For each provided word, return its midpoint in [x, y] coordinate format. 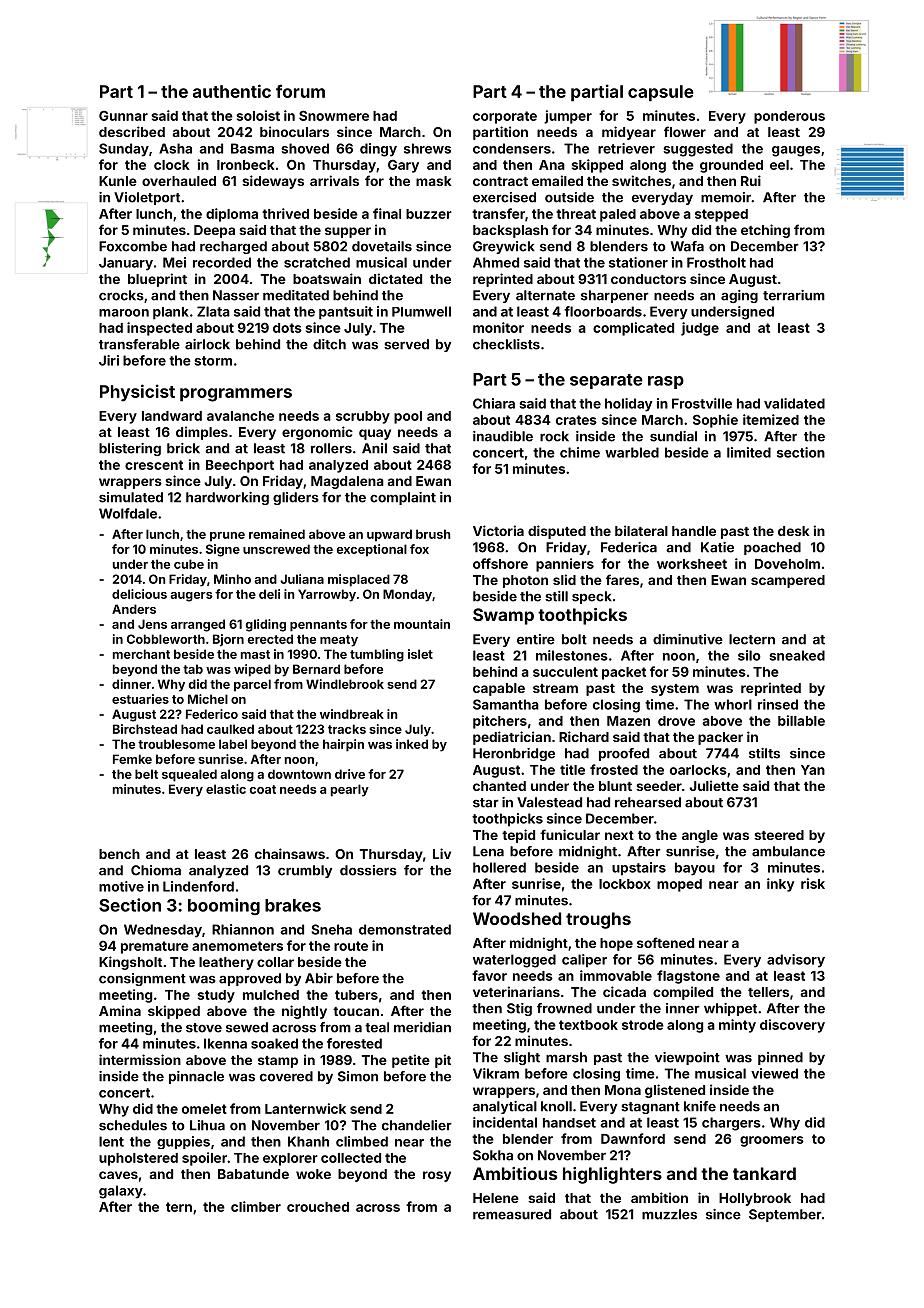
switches [641, 180]
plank [171, 313]
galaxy [121, 1192]
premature [155, 947]
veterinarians [516, 991]
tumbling [377, 655]
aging [739, 296]
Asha [175, 148]
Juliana [302, 579]
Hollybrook [755, 1199]
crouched [318, 1207]
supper [348, 232]
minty [737, 1026]
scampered [788, 581]
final [387, 213]
